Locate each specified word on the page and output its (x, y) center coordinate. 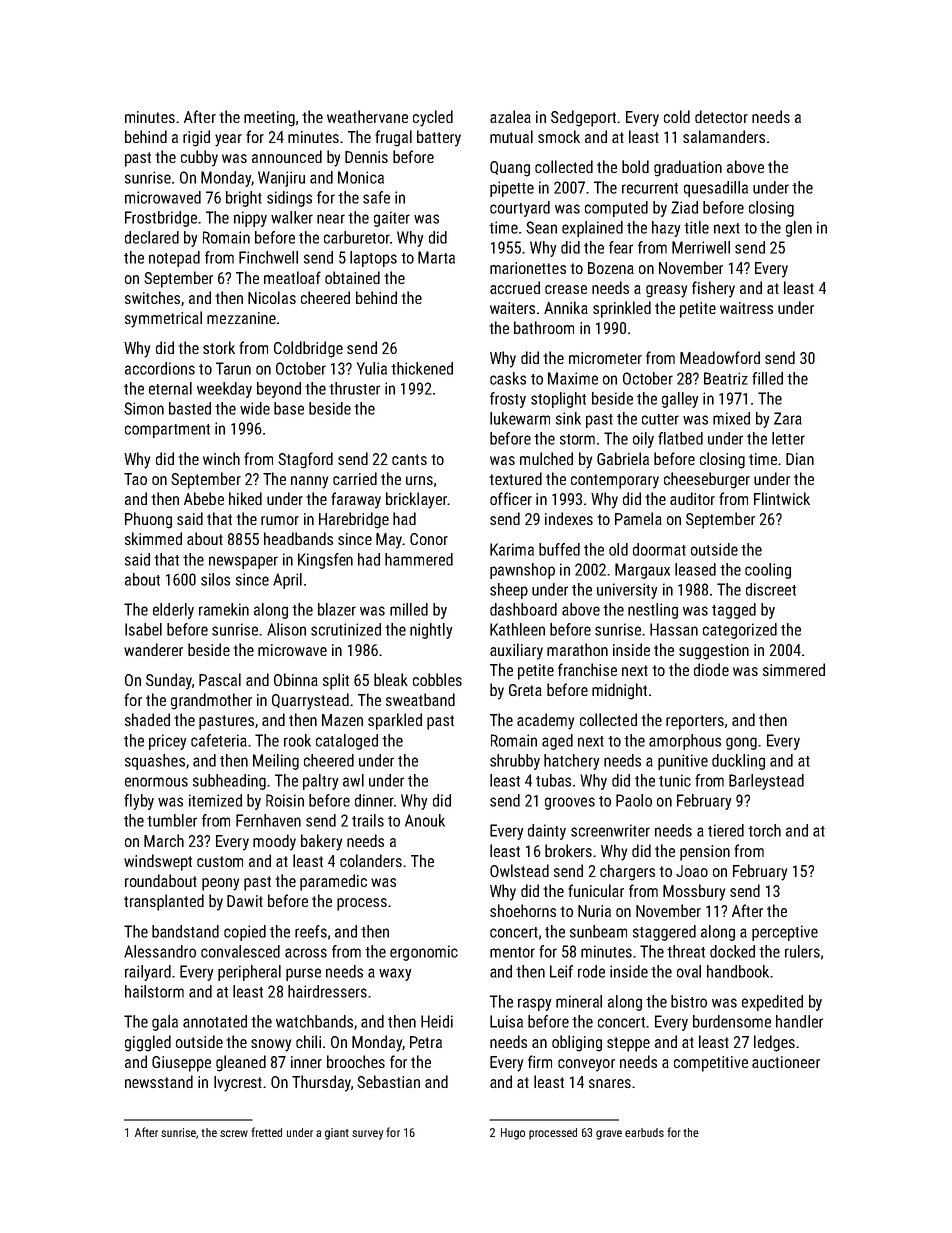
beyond (279, 390)
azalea (510, 116)
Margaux (642, 571)
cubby (199, 158)
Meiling (276, 762)
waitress (746, 308)
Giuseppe (181, 1064)
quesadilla (716, 189)
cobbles (437, 679)
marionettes (528, 268)
